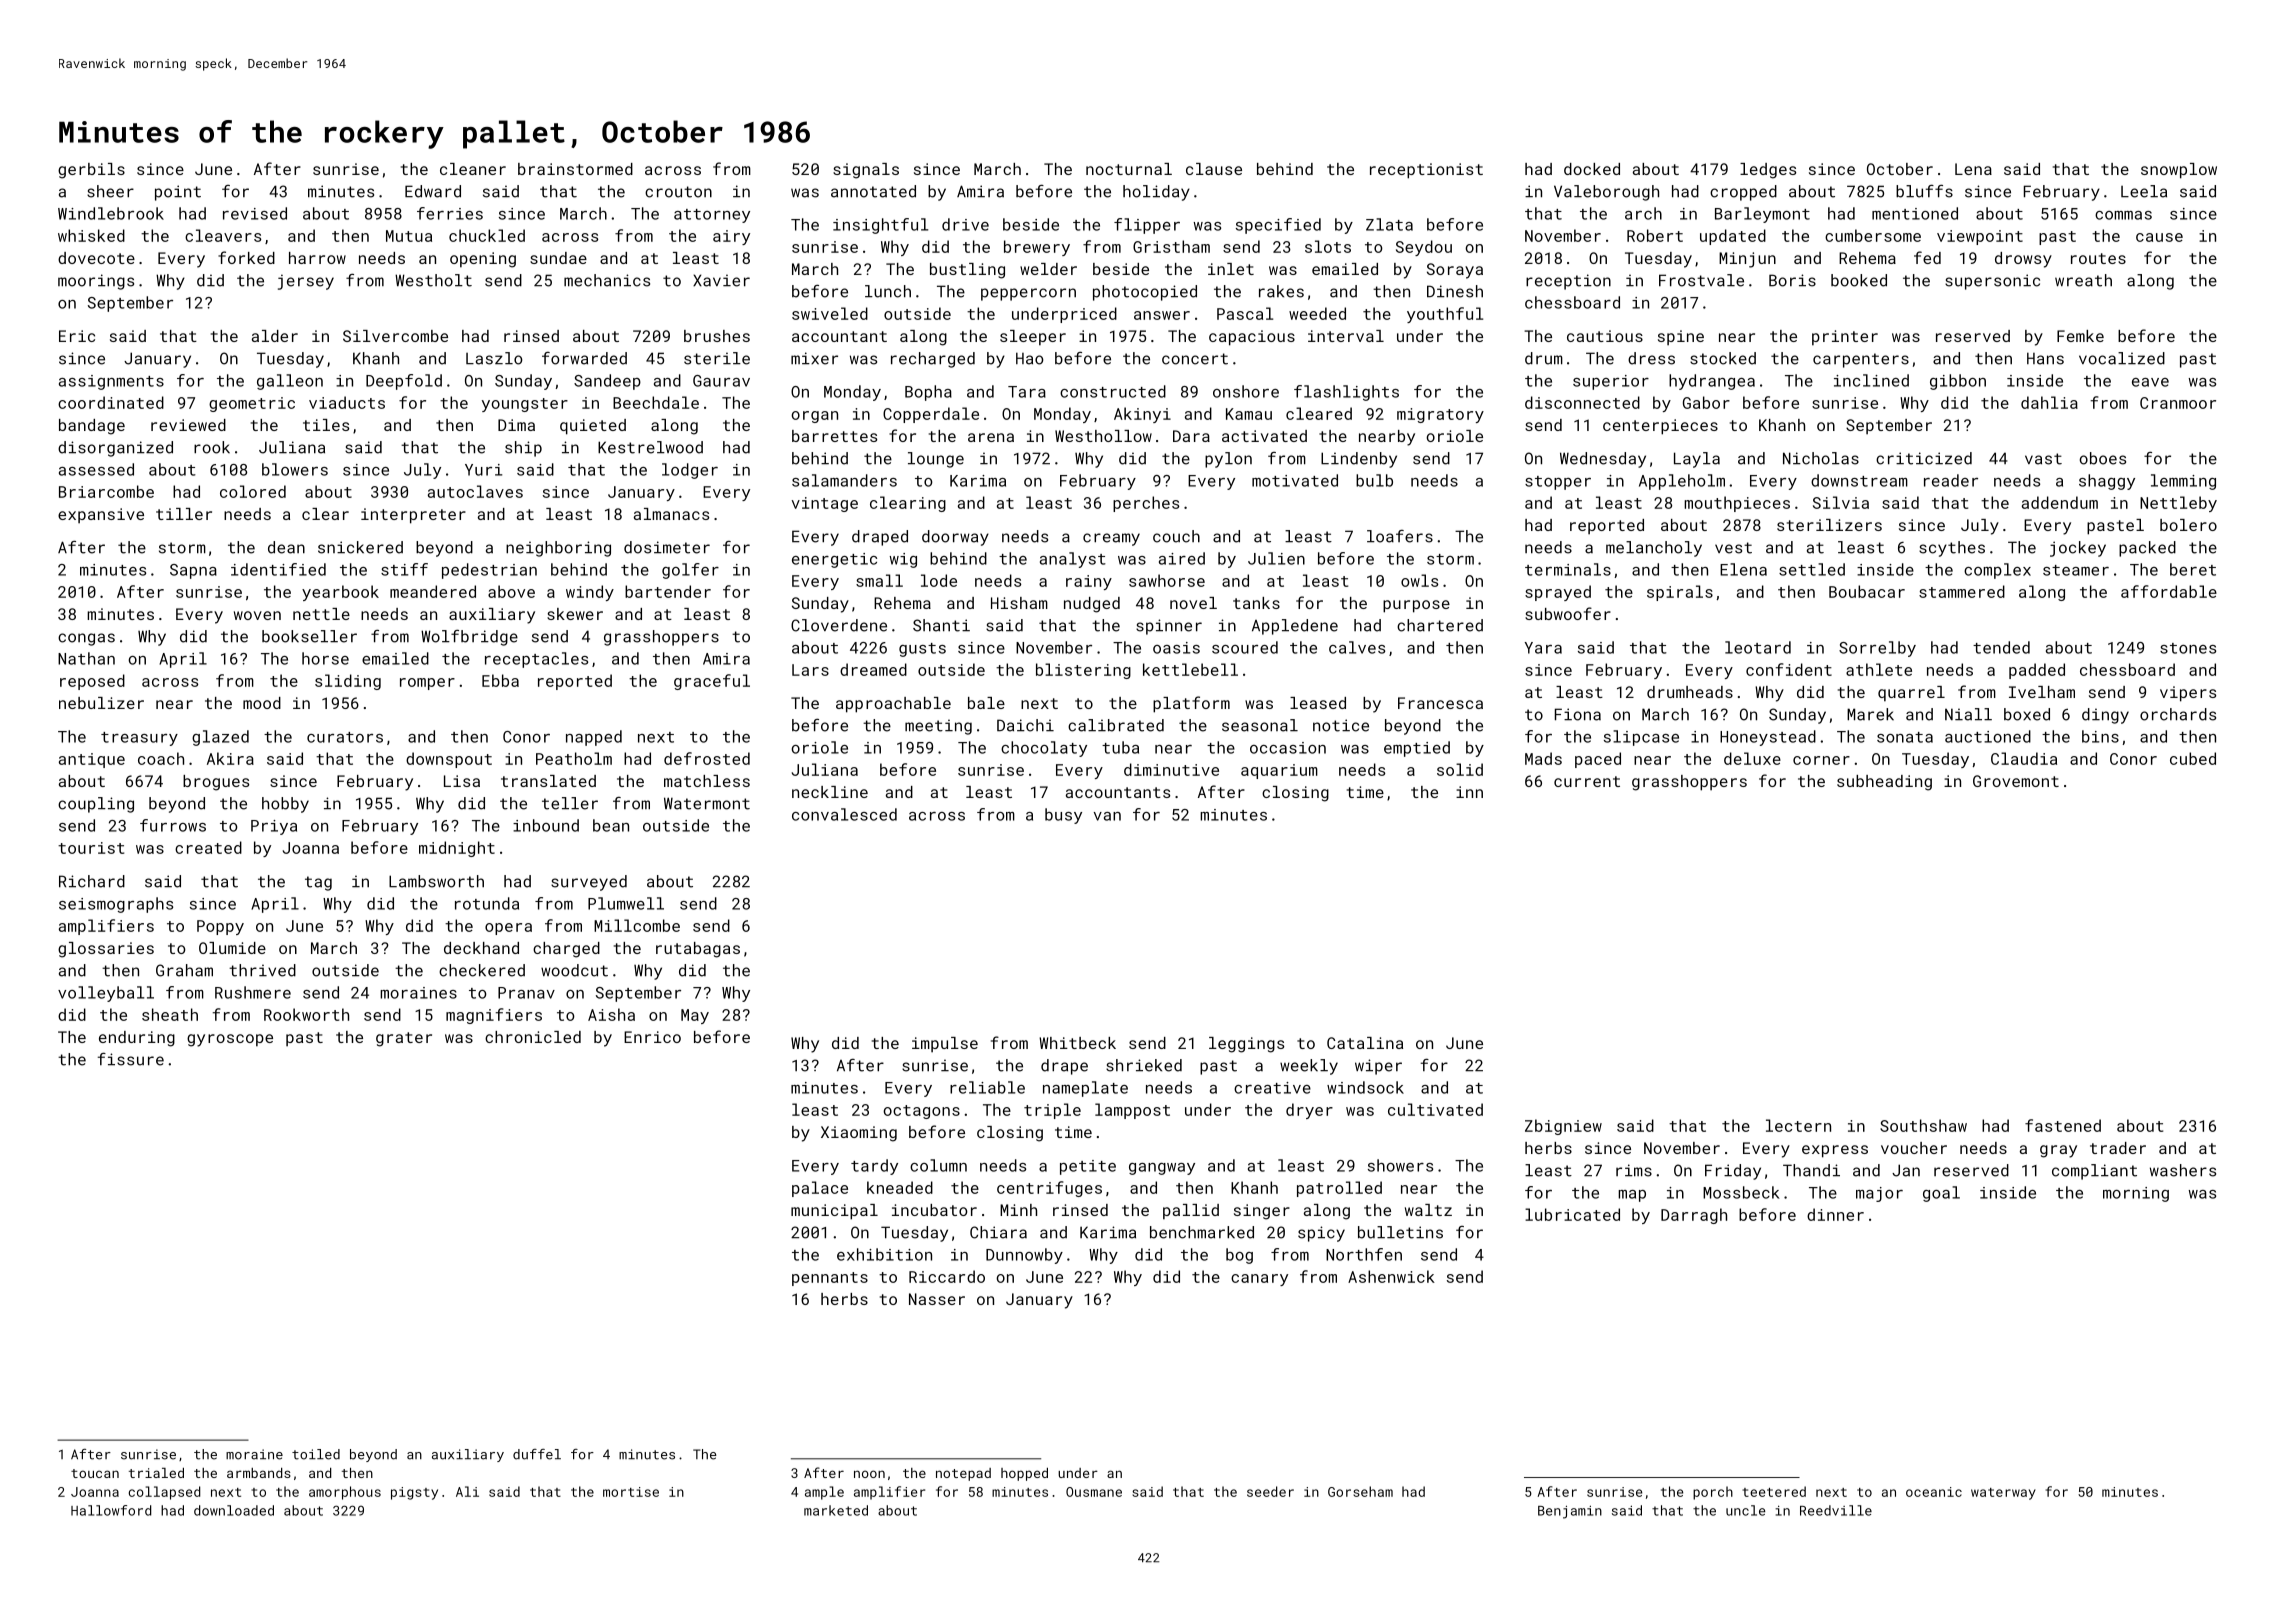  Describe the element at coordinates (1417, 749) in the image. I see `emptied` at that location.
